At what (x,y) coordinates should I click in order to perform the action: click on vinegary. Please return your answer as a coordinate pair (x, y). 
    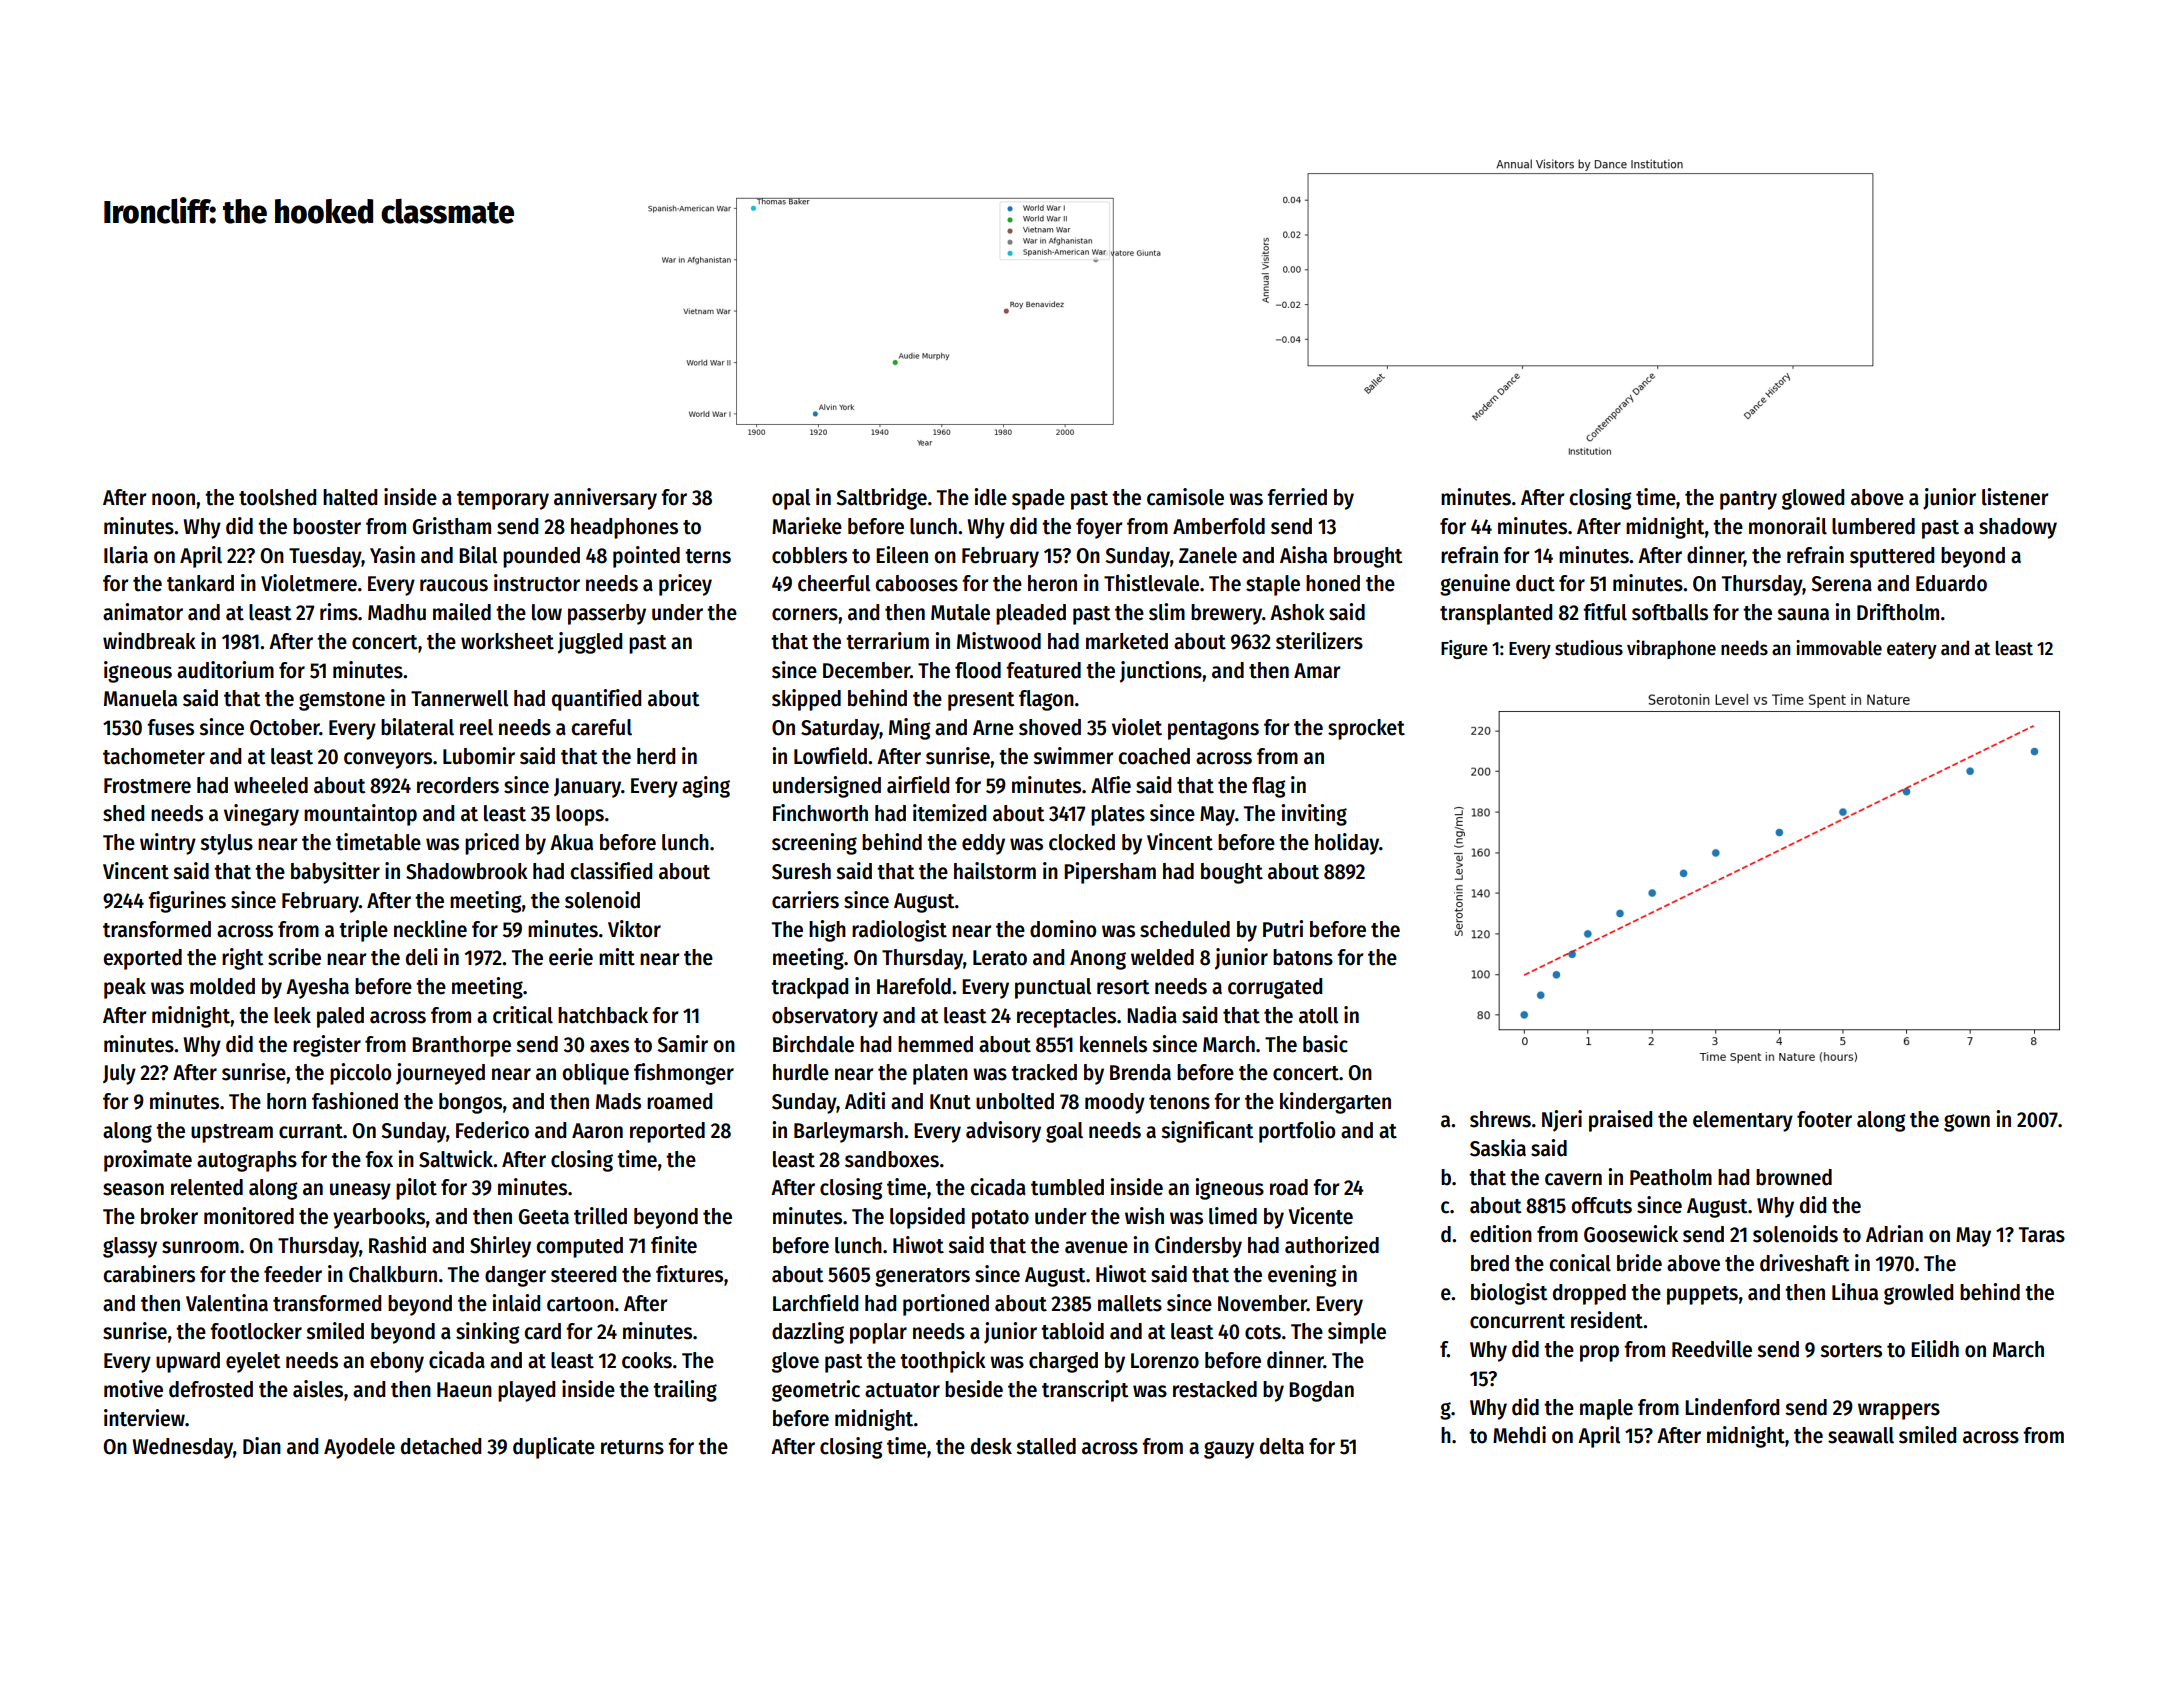
    Looking at the image, I should click on (261, 815).
